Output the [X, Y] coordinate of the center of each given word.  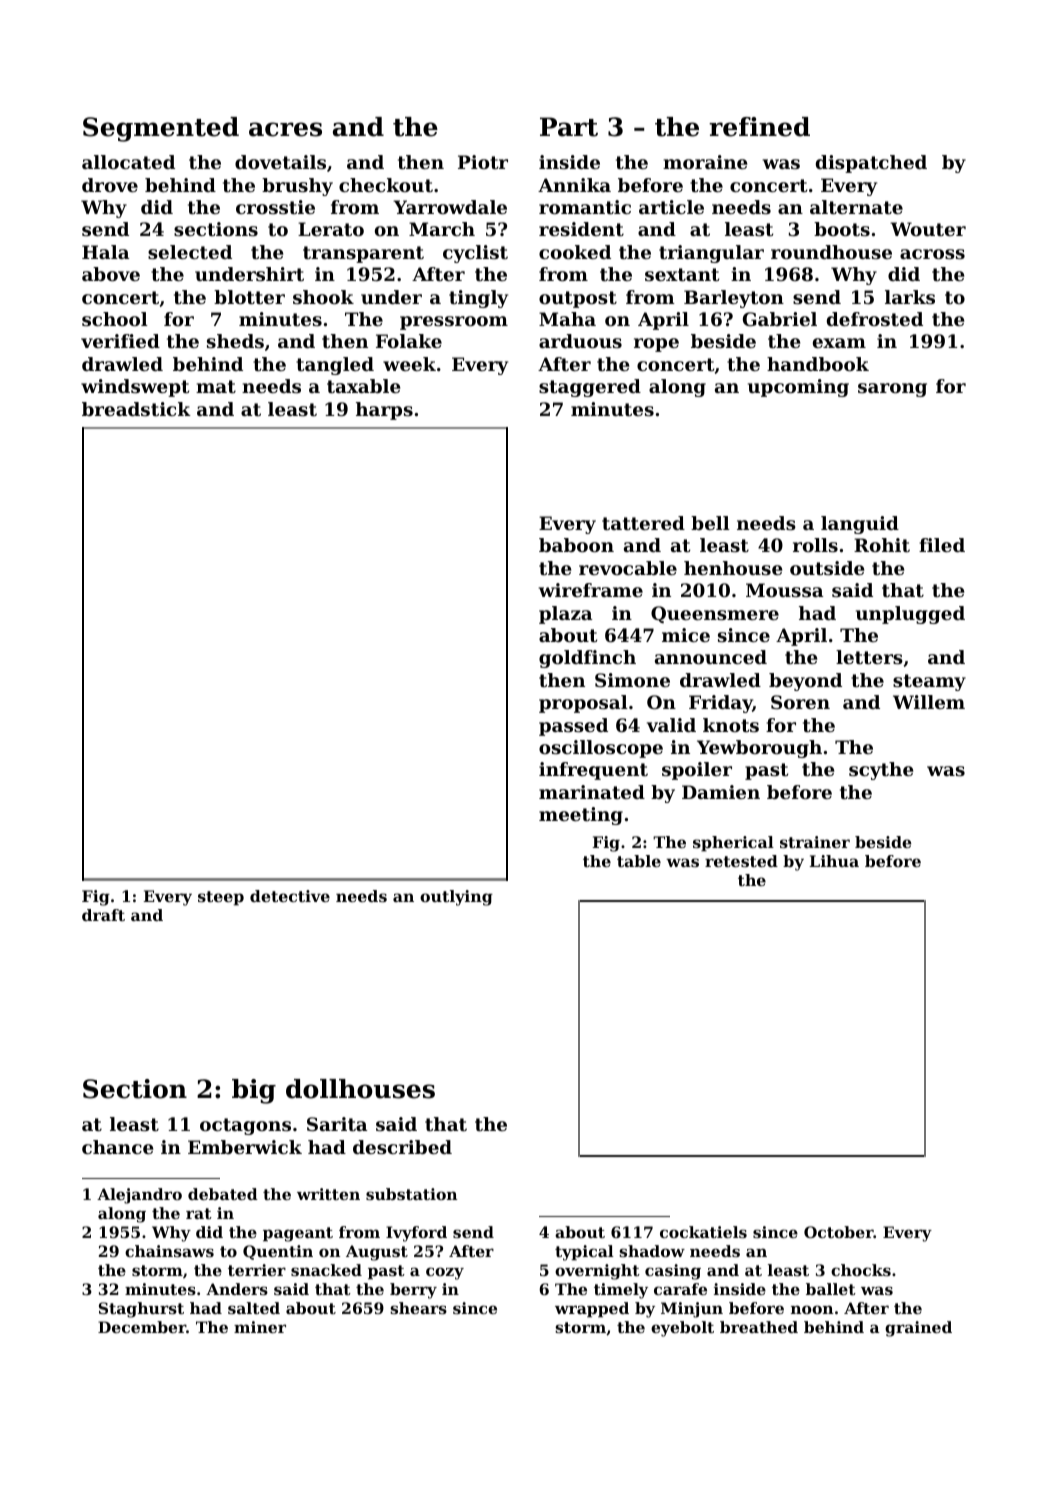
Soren [800, 702]
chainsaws [169, 1251]
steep [221, 898]
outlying [456, 898]
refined [759, 127]
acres [285, 129]
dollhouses [360, 1089]
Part [569, 127]
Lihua [834, 861]
